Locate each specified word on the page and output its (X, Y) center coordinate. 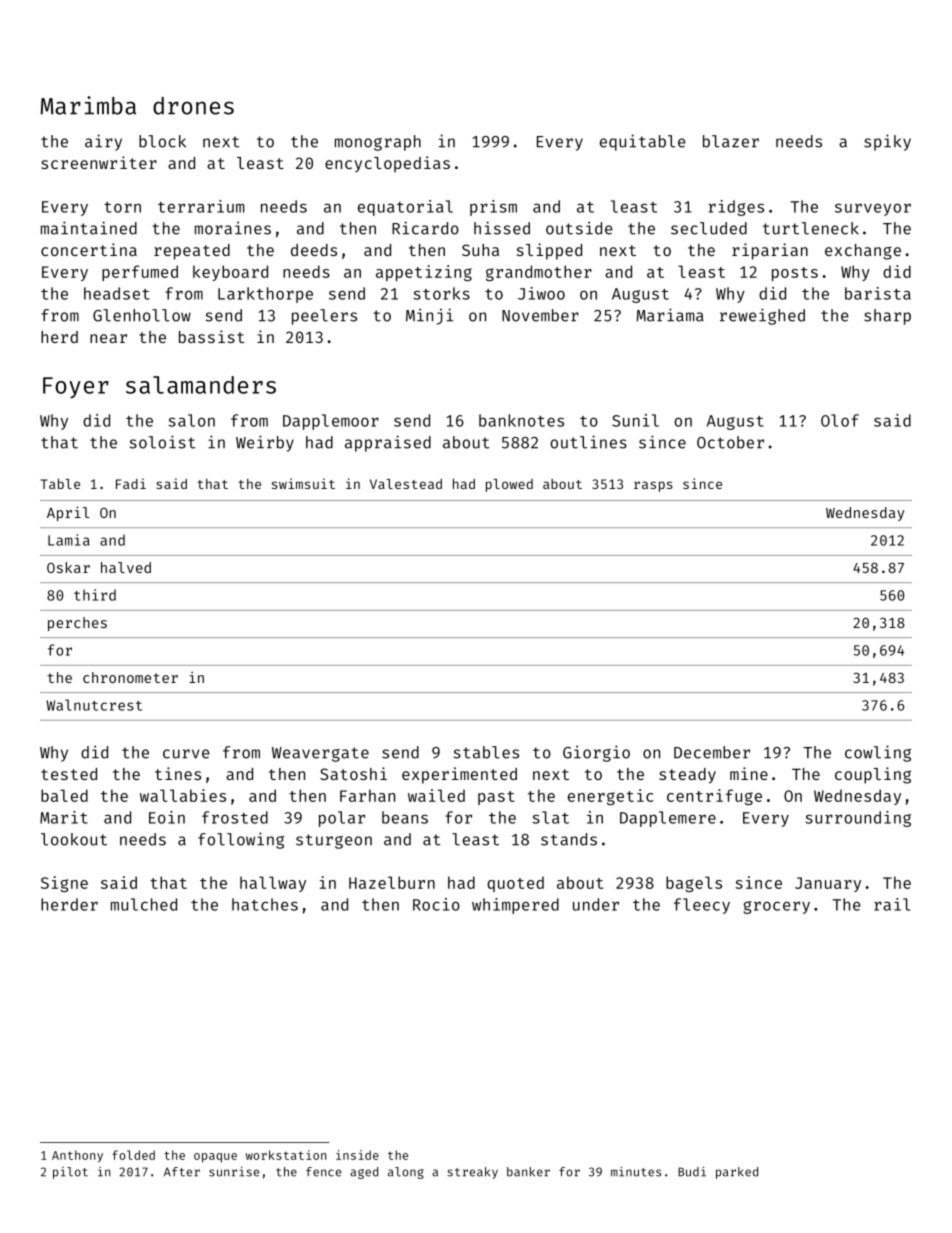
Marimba (88, 105)
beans (405, 817)
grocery (777, 907)
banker (528, 1172)
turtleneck (811, 228)
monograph (378, 143)
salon (191, 420)
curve (186, 754)
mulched (144, 904)
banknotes (521, 420)
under (596, 904)
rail (892, 904)
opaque (215, 1158)
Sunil (635, 420)
